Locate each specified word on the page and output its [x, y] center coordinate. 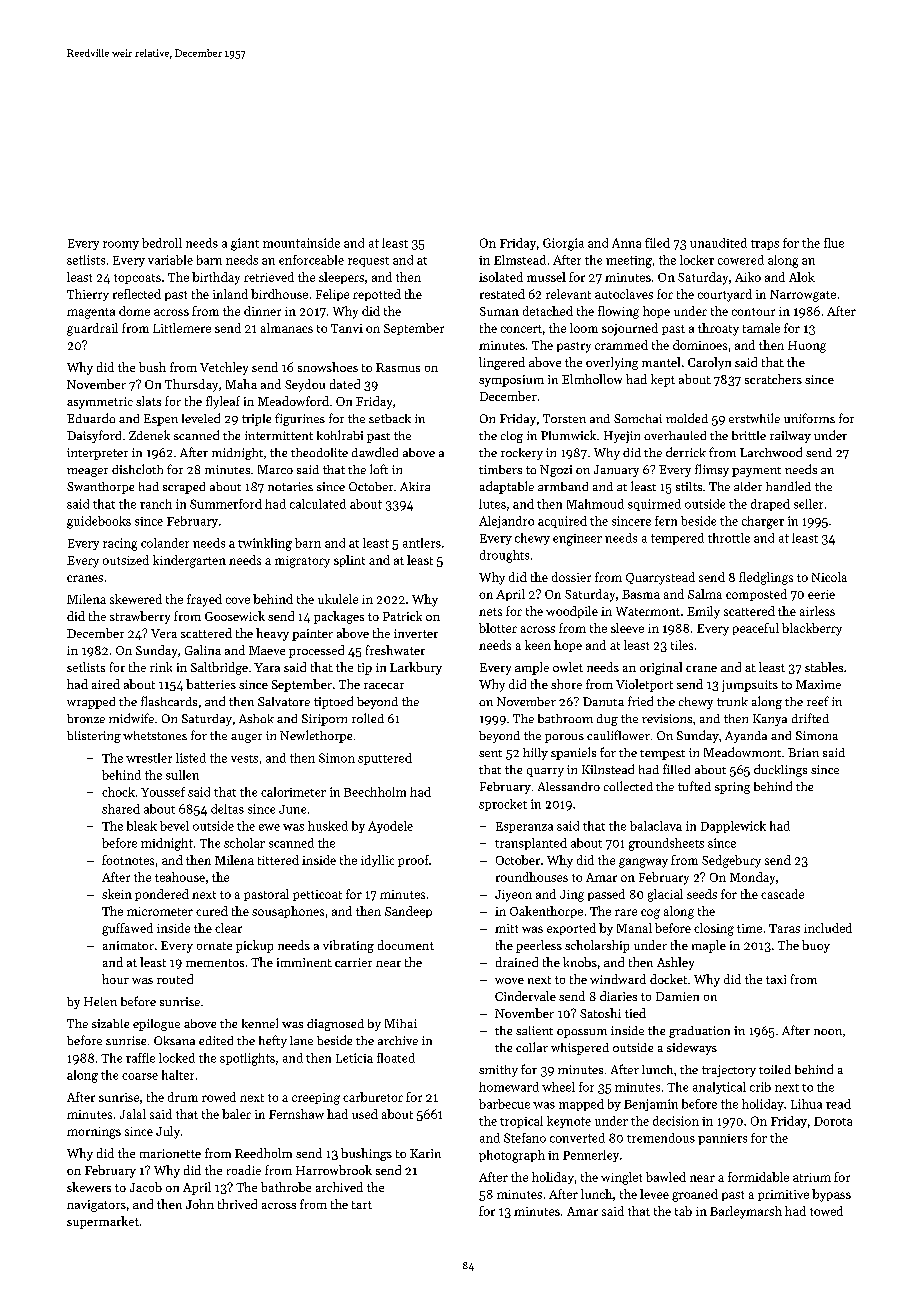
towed [826, 1211]
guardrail [92, 329]
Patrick [402, 616]
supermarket [103, 1222]
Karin [425, 1153]
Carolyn [709, 363]
